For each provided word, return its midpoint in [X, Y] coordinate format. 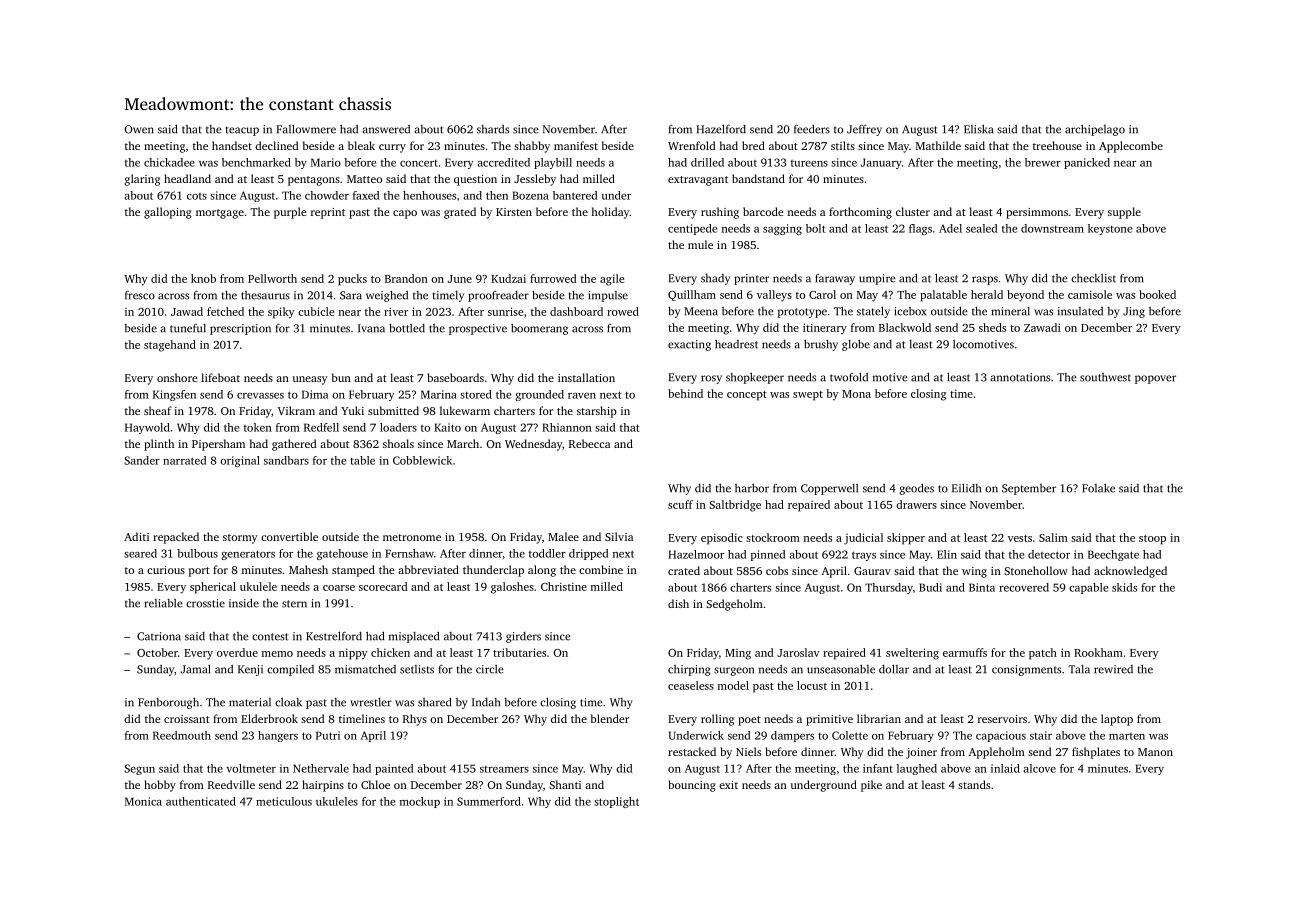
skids [1124, 587]
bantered [575, 195]
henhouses [429, 195]
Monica [143, 801]
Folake [1098, 488]
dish [678, 603]
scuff [680, 504]
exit [728, 785]
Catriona [159, 636]
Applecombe [1131, 147]
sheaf [158, 410]
